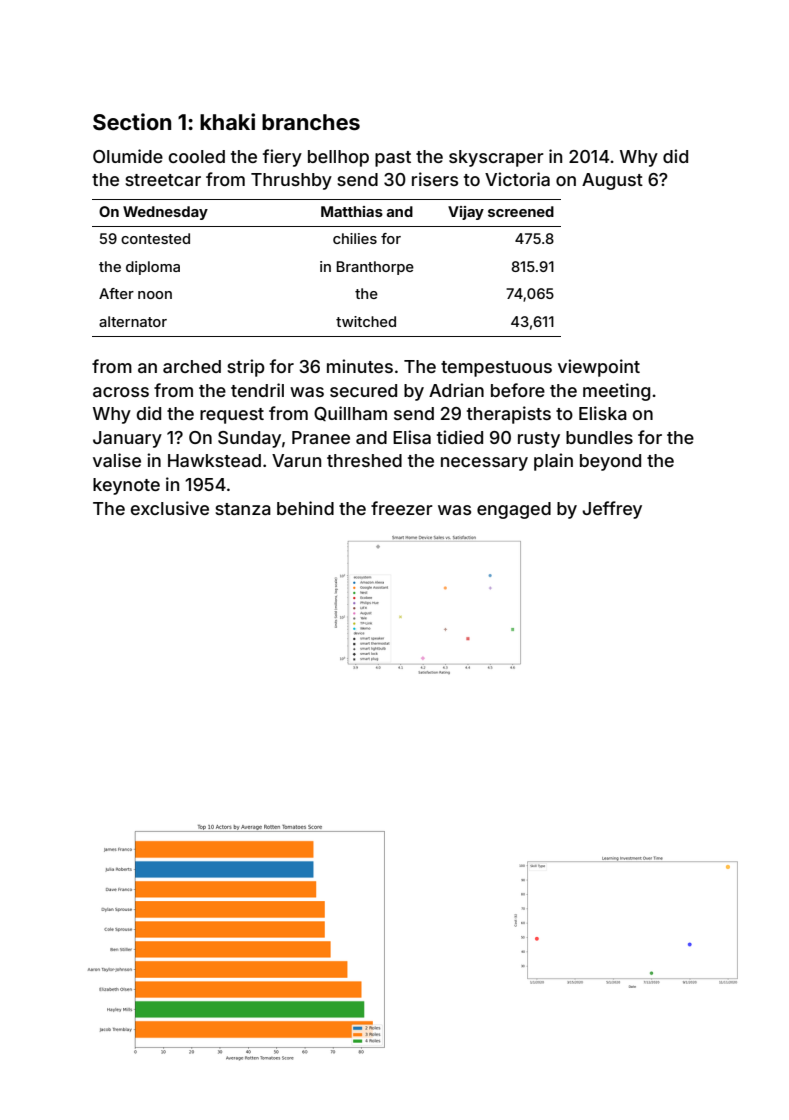 The width and height of the document is (789, 1120). Describe the element at coordinates (126, 486) in the document. I see `keynote` at that location.
